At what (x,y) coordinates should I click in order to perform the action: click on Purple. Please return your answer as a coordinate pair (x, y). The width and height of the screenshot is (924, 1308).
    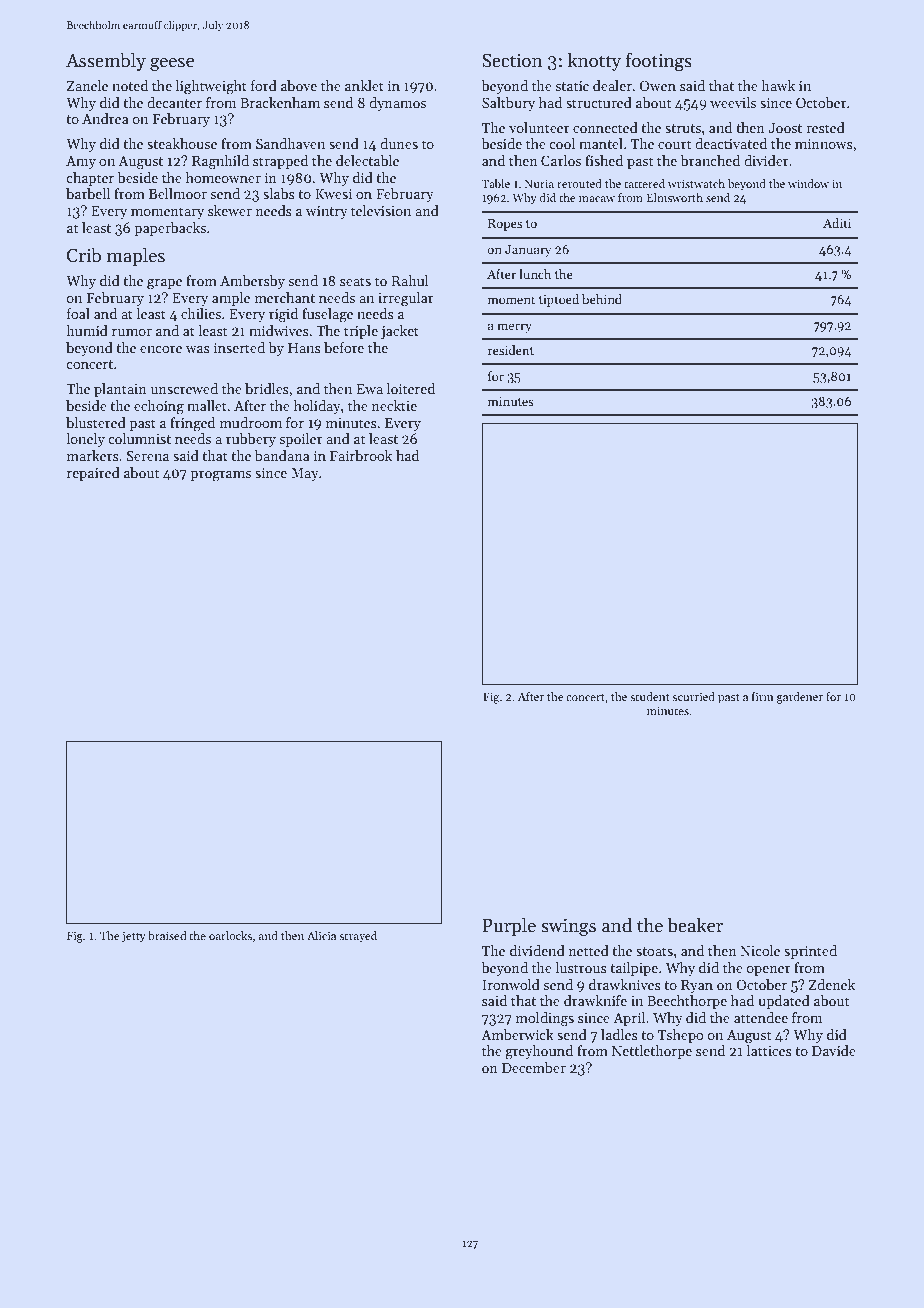
    Looking at the image, I should click on (509, 926).
